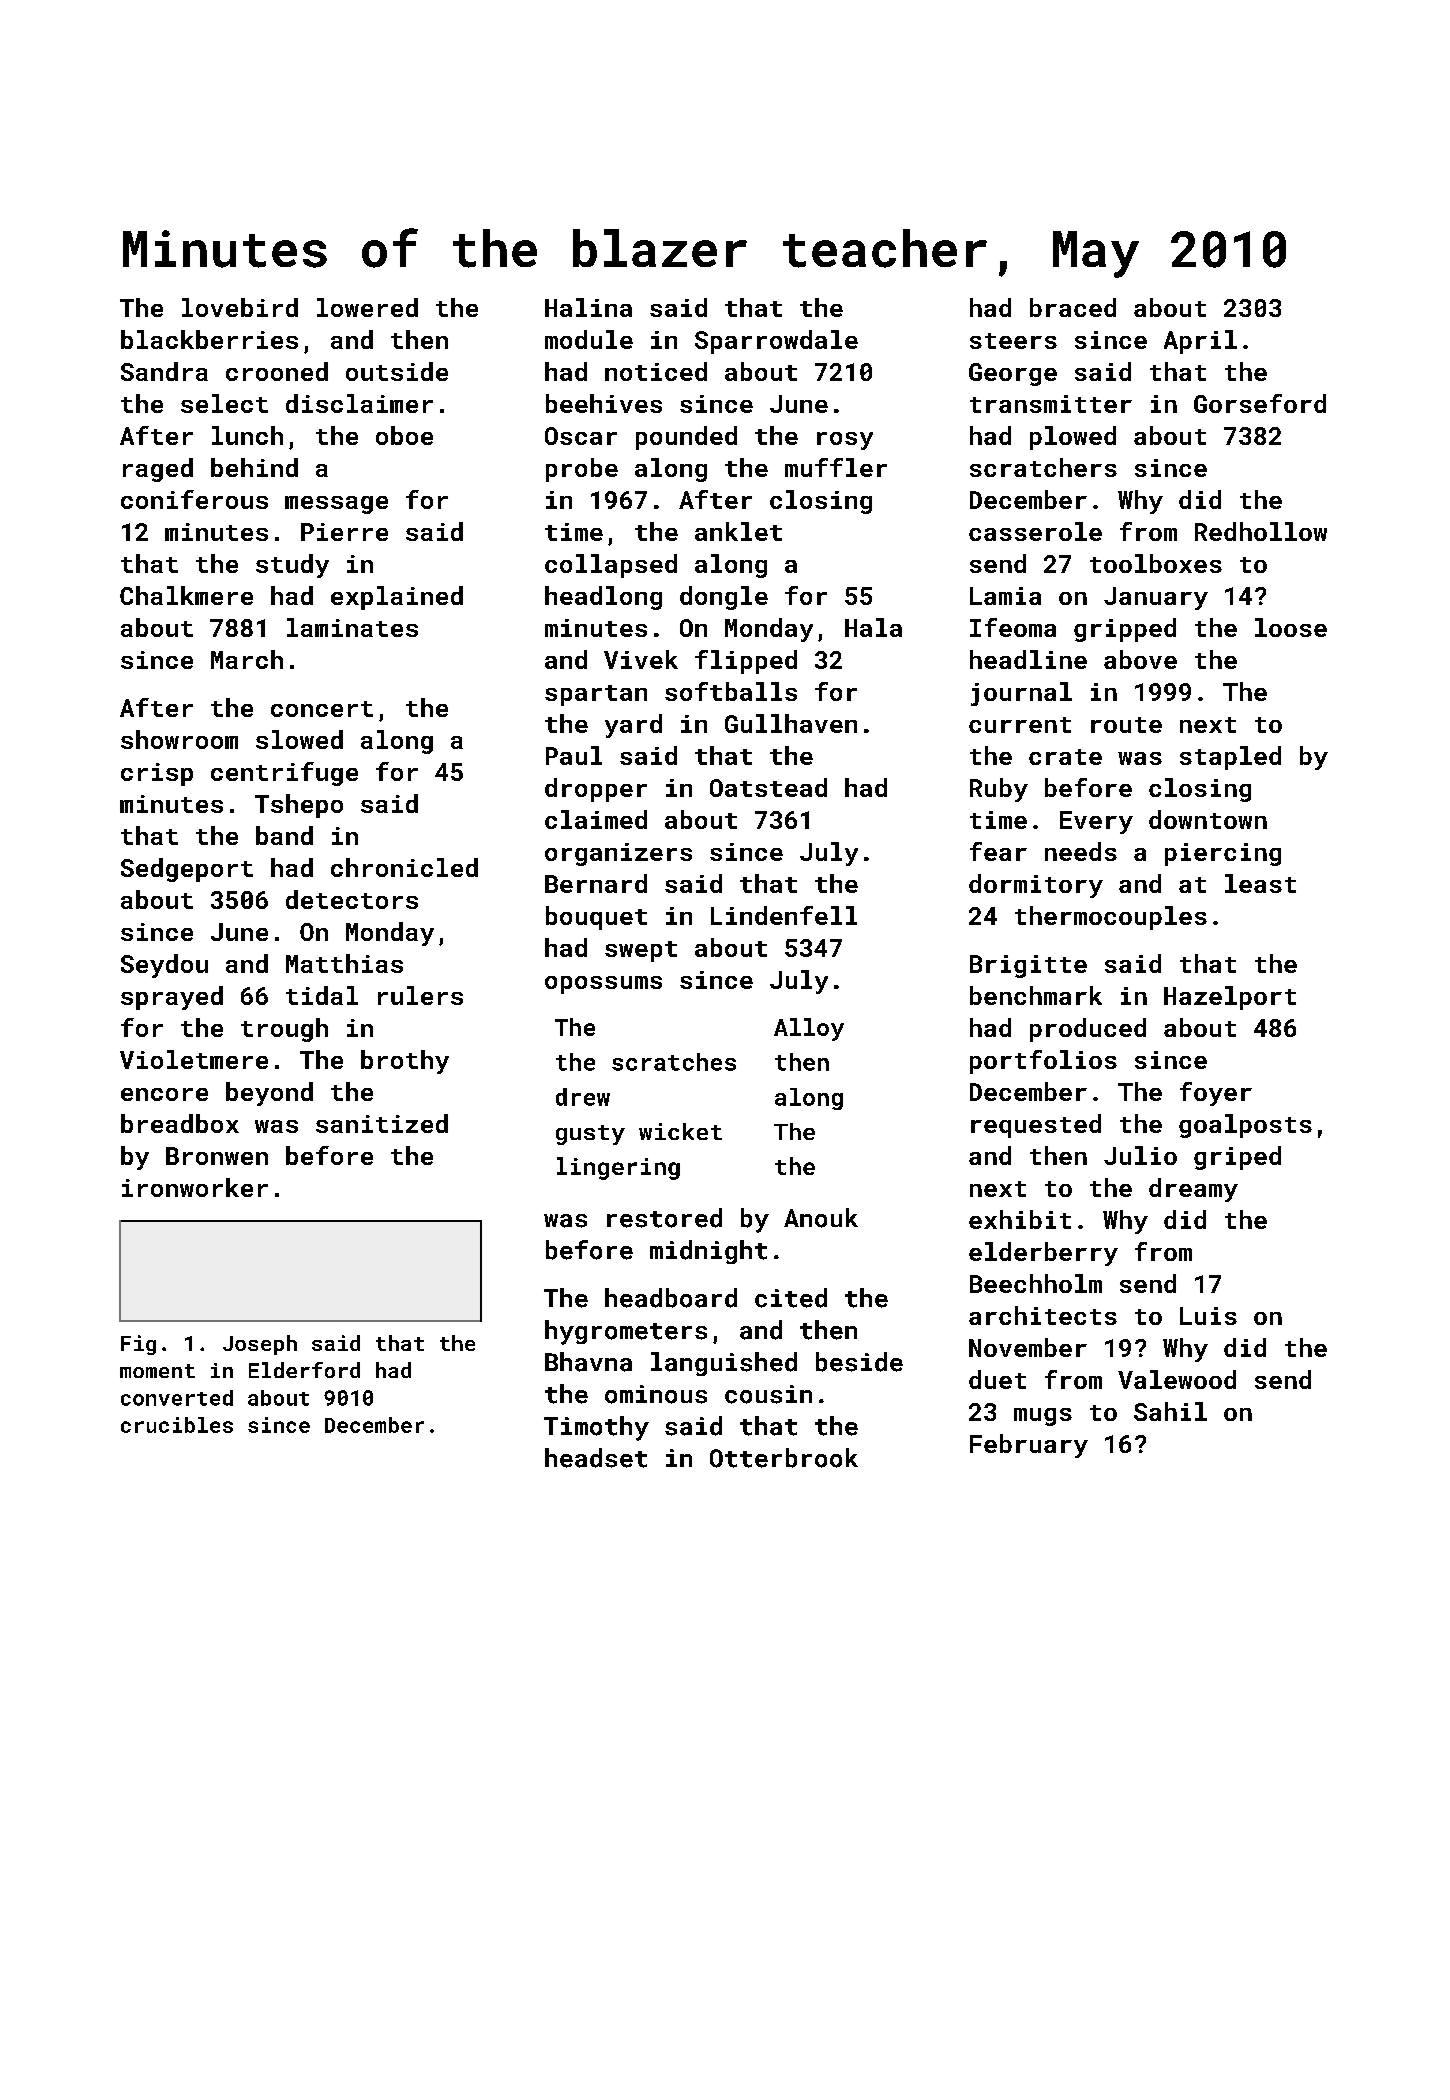 This screenshot has height=2100, width=1450. I want to click on yard, so click(633, 726).
